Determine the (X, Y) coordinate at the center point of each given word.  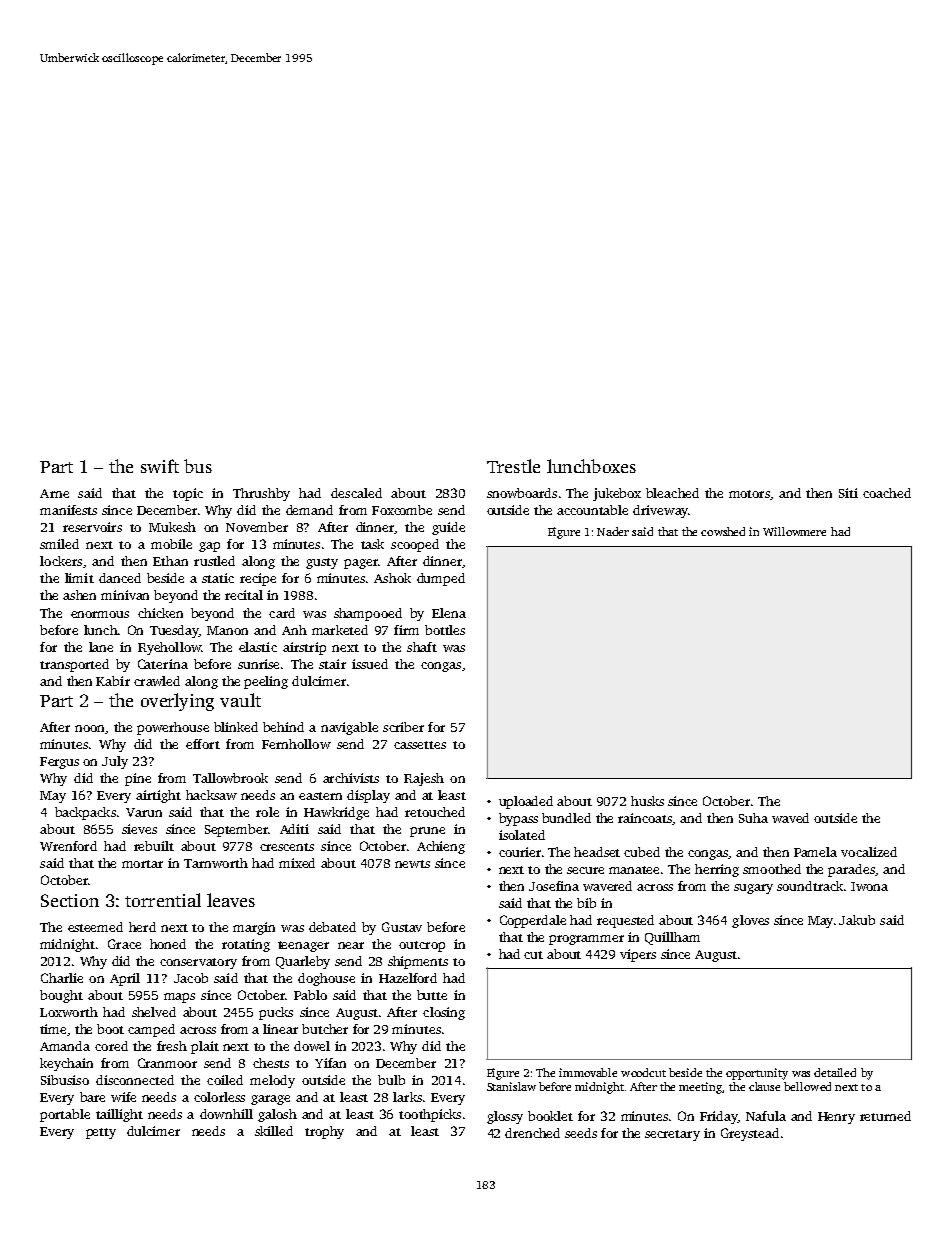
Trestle (513, 466)
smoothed (772, 869)
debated (332, 927)
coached (887, 493)
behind (283, 727)
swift (160, 466)
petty (101, 1133)
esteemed (95, 927)
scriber (403, 727)
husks (647, 801)
